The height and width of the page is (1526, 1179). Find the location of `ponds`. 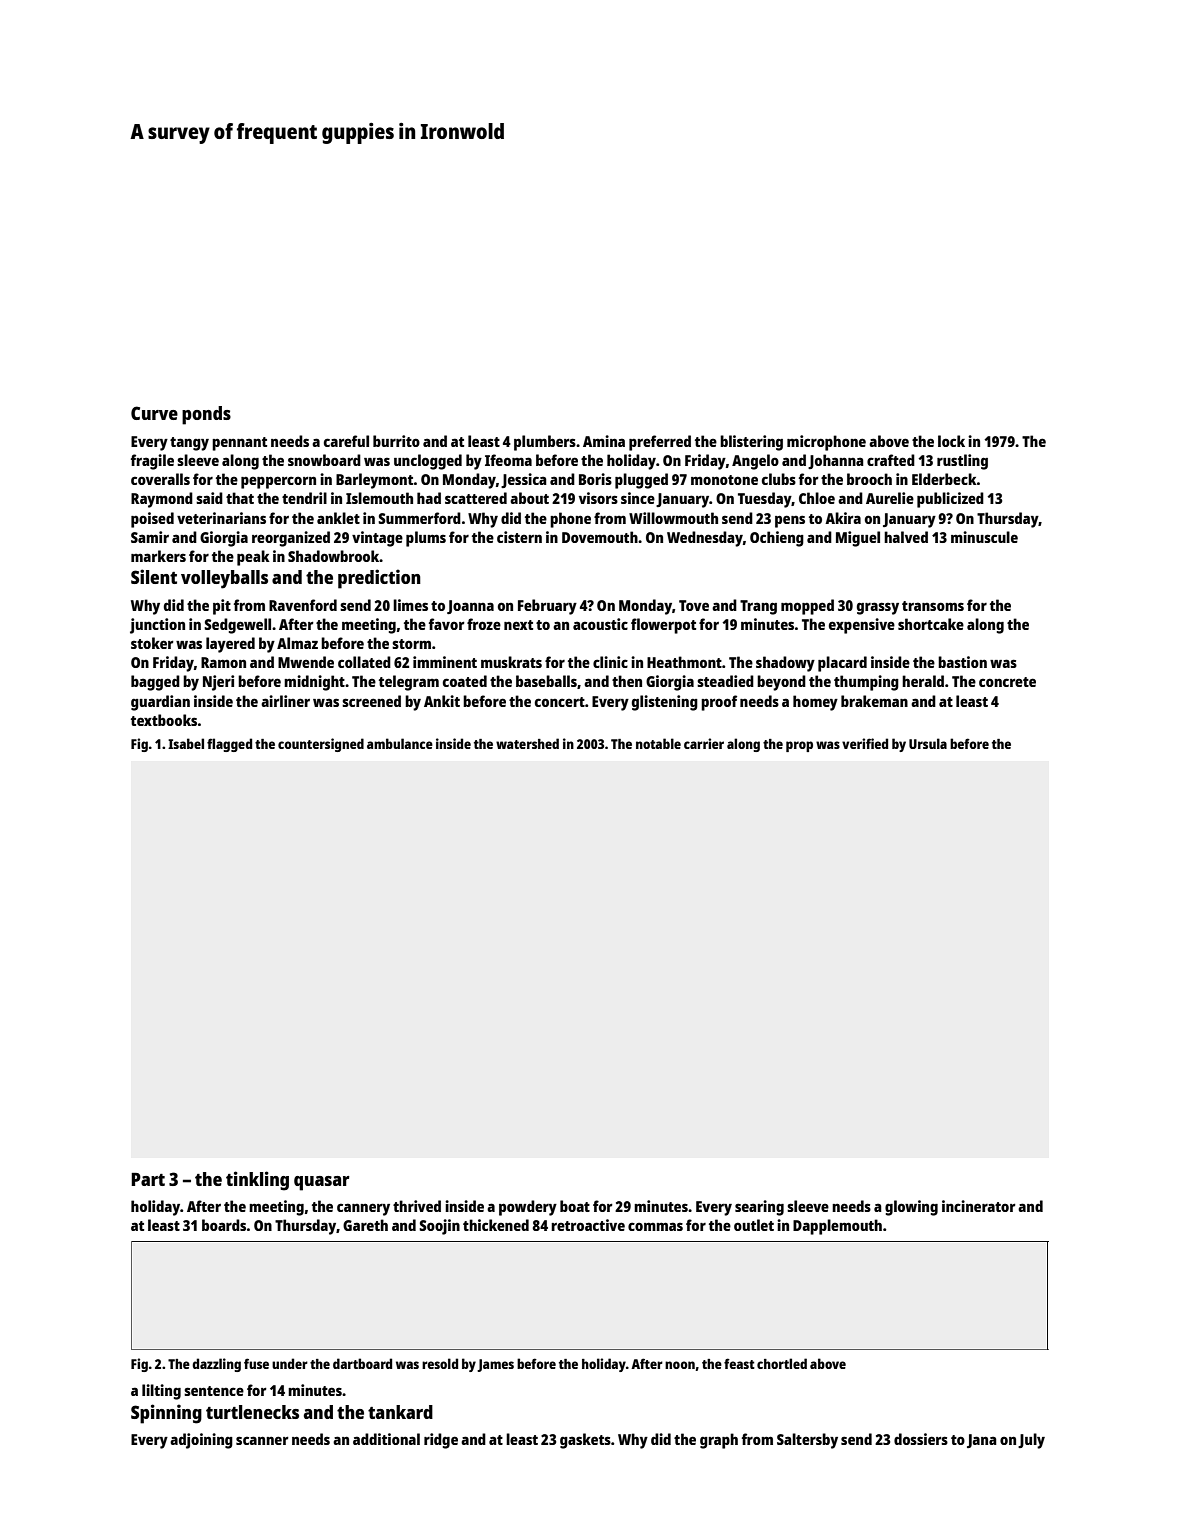

ponds is located at coordinates (206, 415).
